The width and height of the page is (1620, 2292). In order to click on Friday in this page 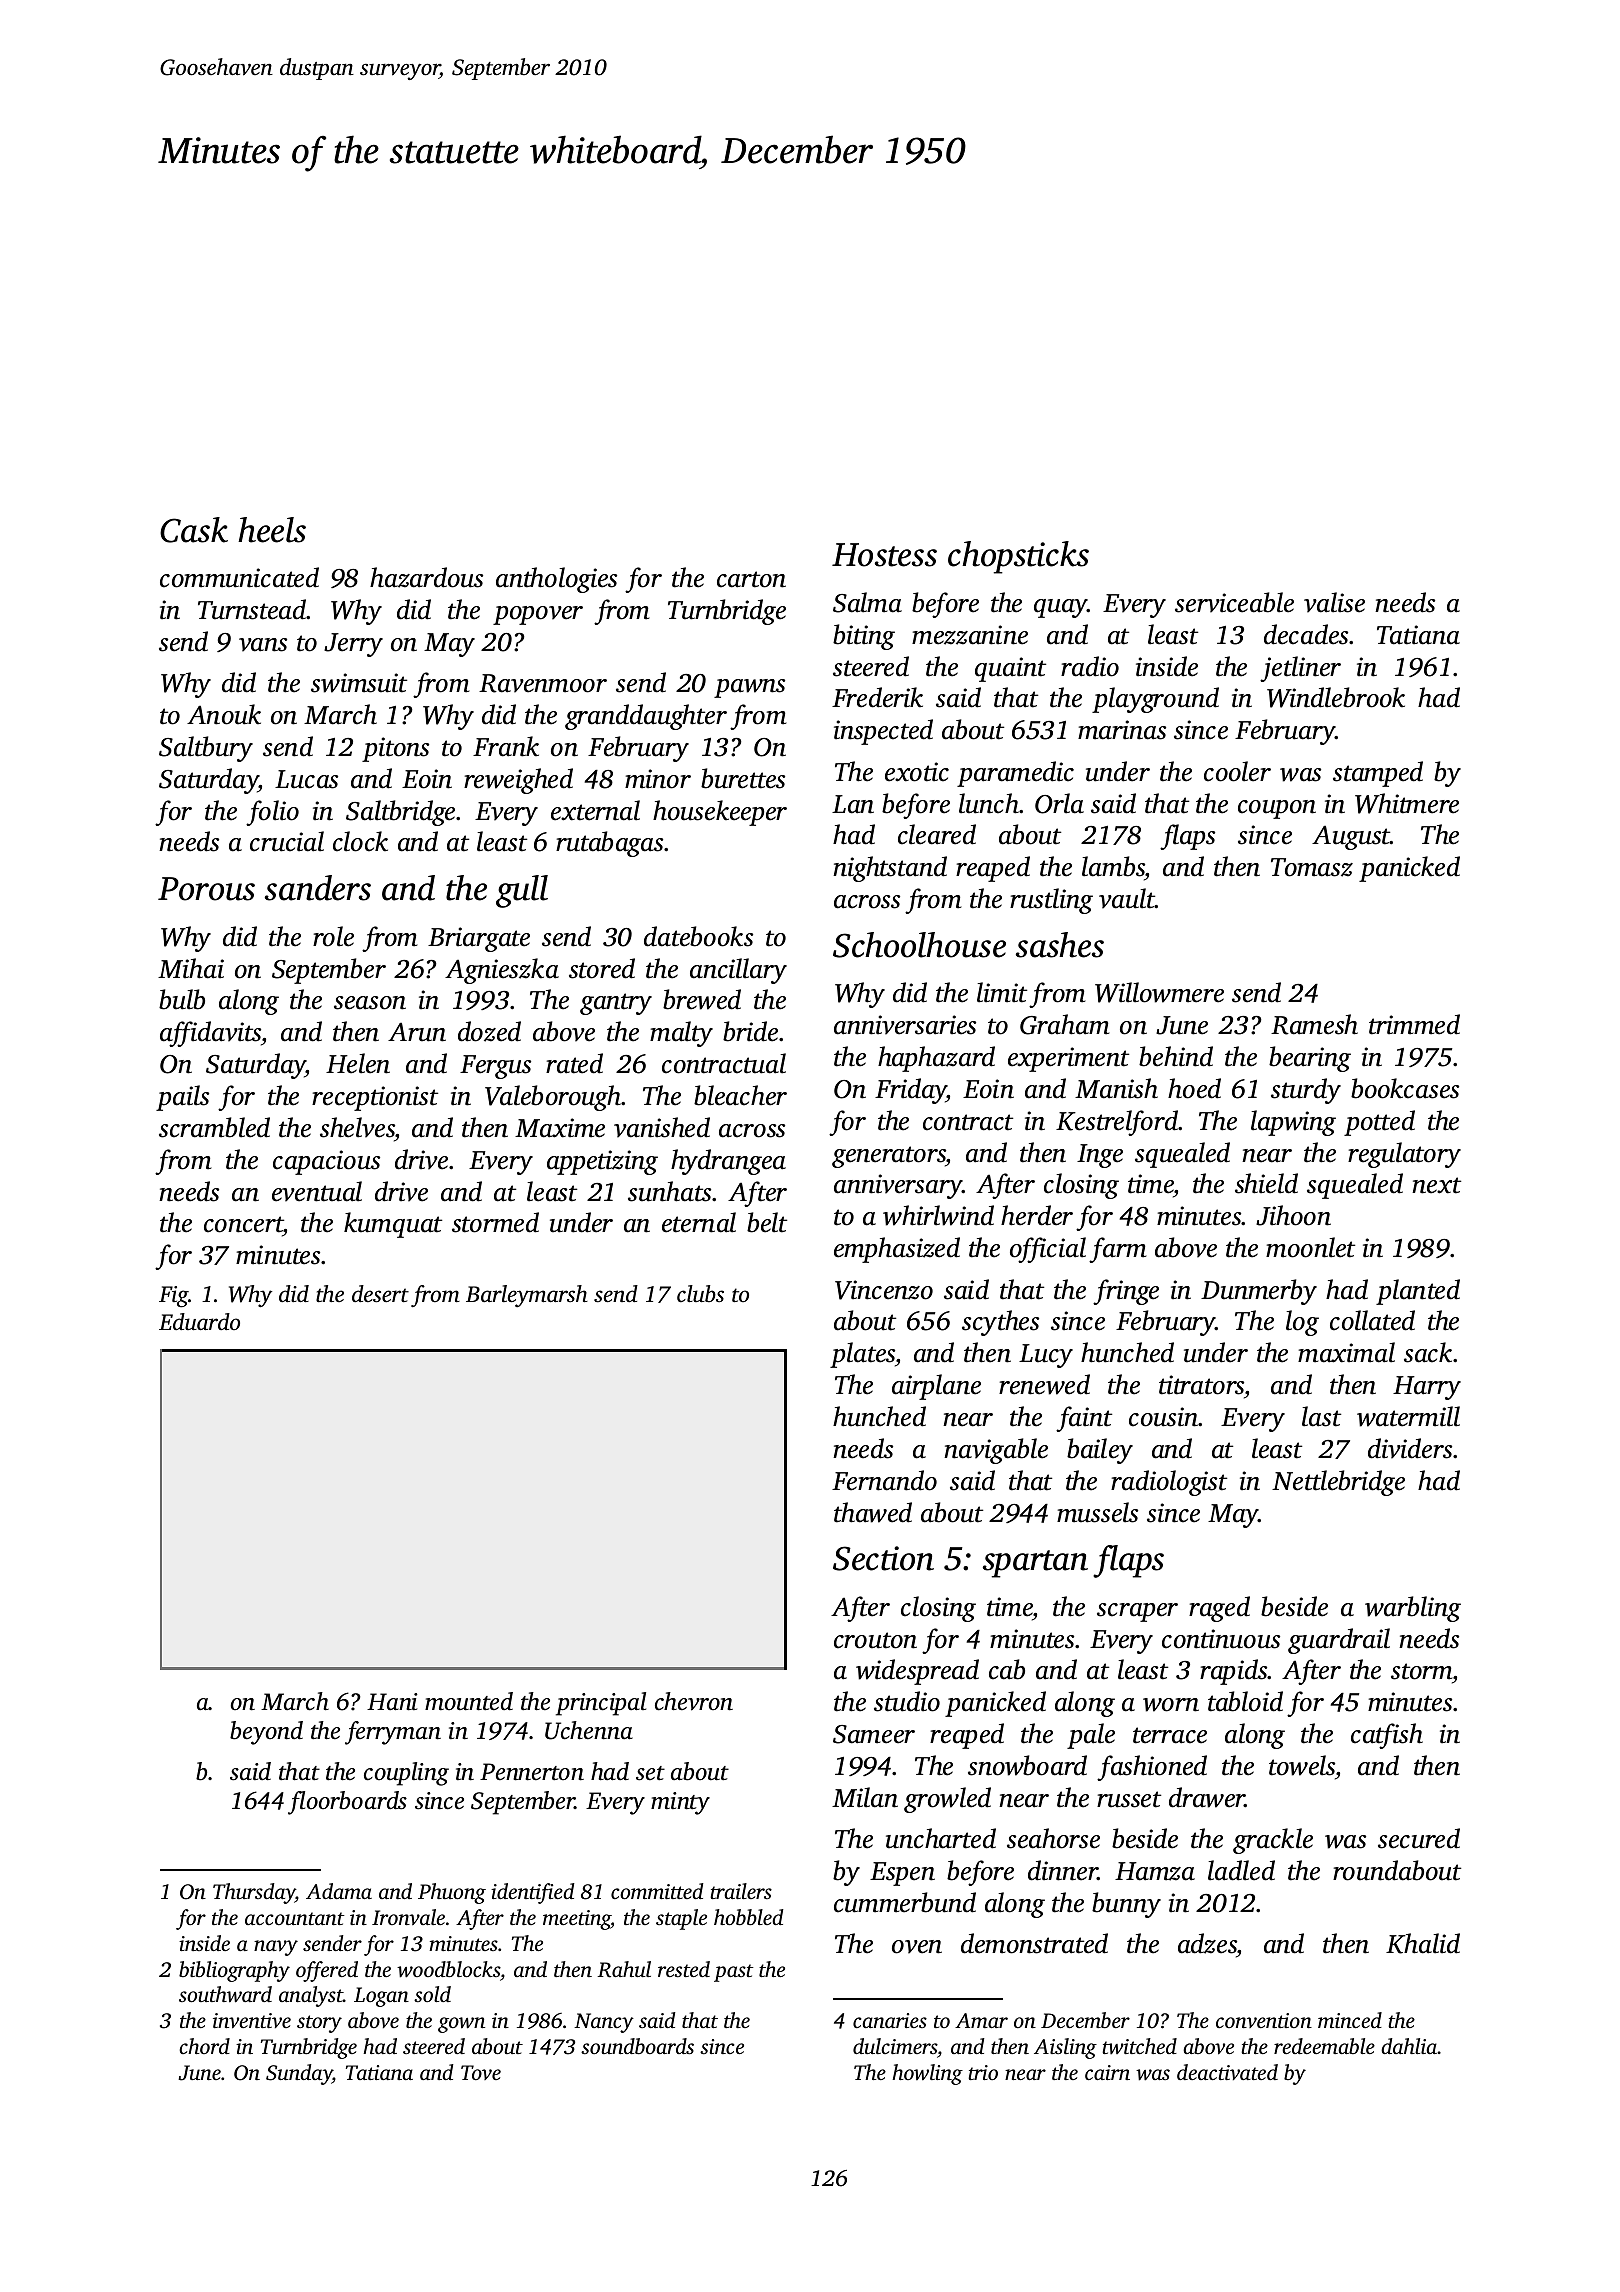, I will do `click(911, 1091)`.
